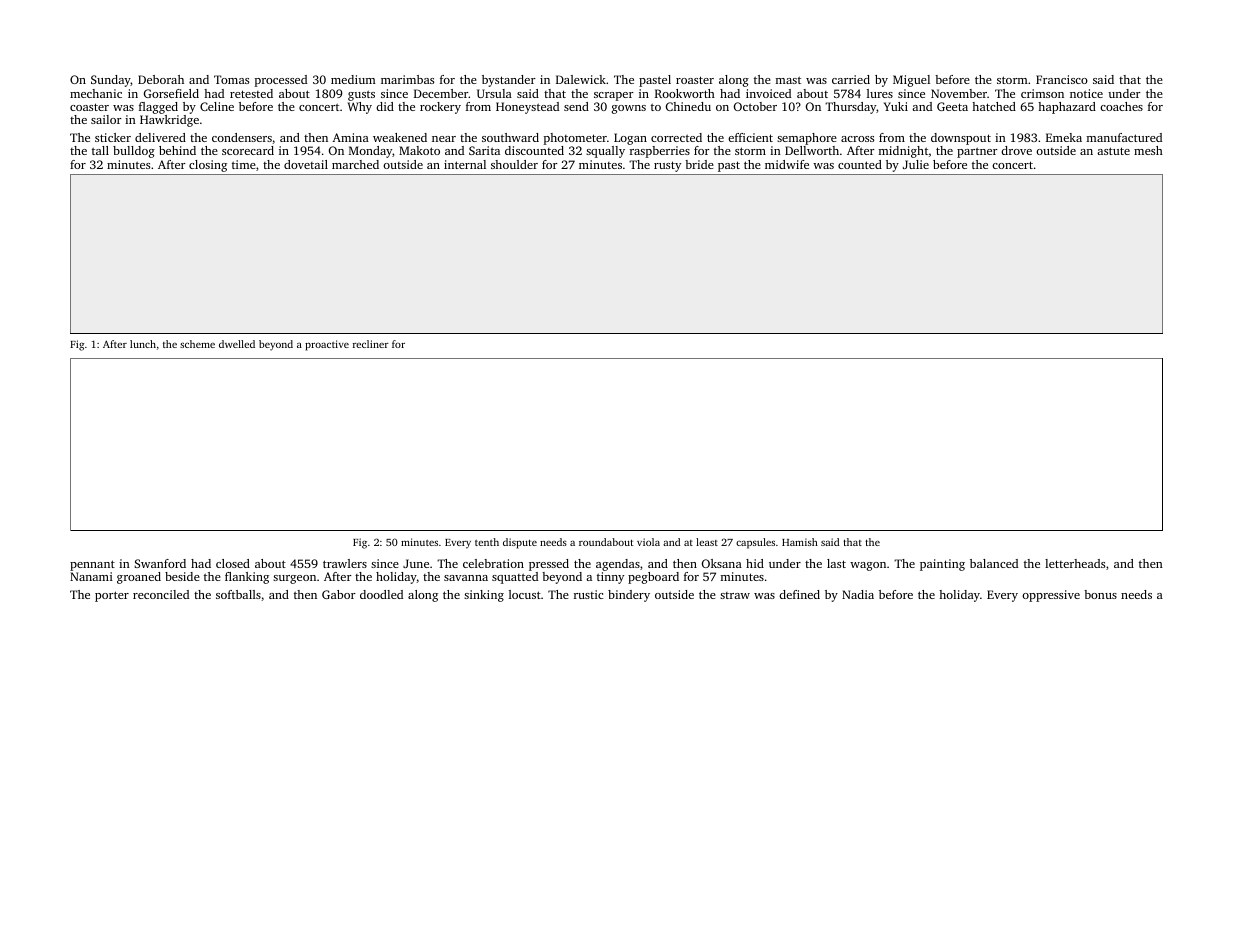 Image resolution: width=1233 pixels, height=952 pixels. What do you see at coordinates (735, 595) in the document?
I see `straw` at bounding box center [735, 595].
